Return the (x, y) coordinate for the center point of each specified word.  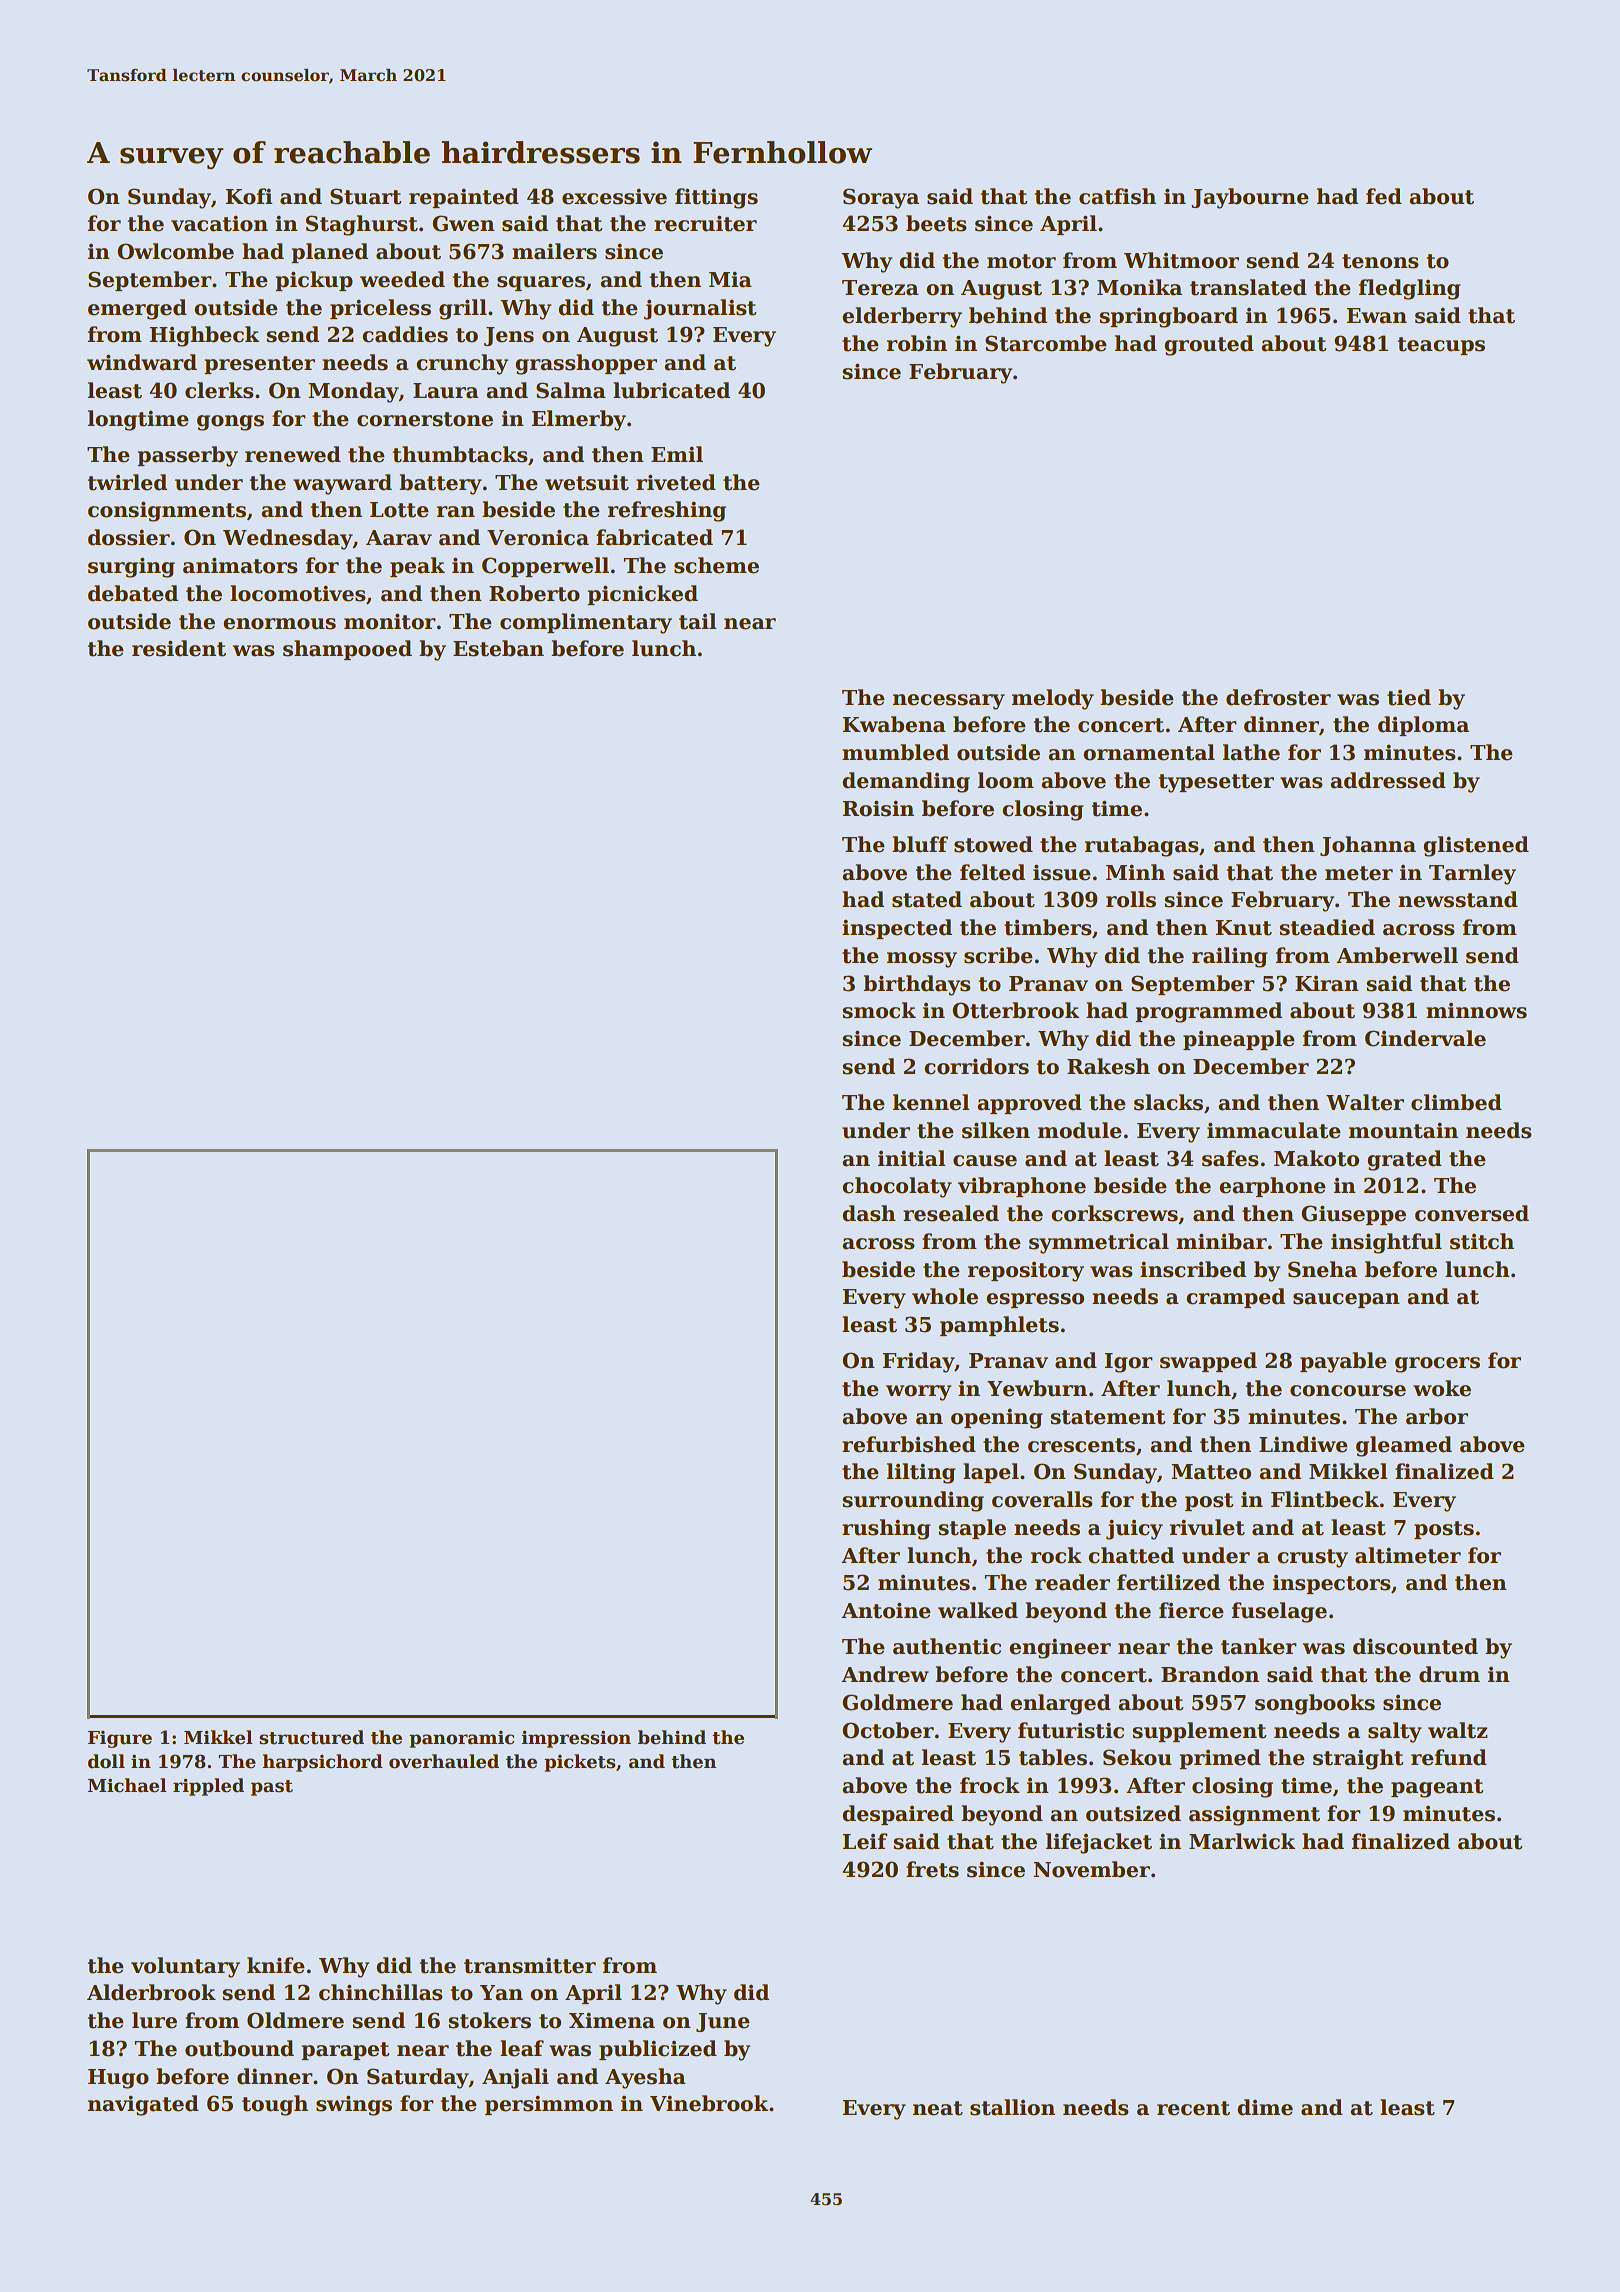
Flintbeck (1325, 1499)
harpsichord (322, 1763)
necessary (949, 702)
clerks (219, 390)
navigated (143, 2105)
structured (311, 1737)
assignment (1254, 1816)
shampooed (347, 650)
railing (1230, 957)
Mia (730, 279)
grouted (1209, 345)
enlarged (1060, 1704)
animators (240, 565)
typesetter (1216, 783)
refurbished (909, 1444)
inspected (897, 929)
